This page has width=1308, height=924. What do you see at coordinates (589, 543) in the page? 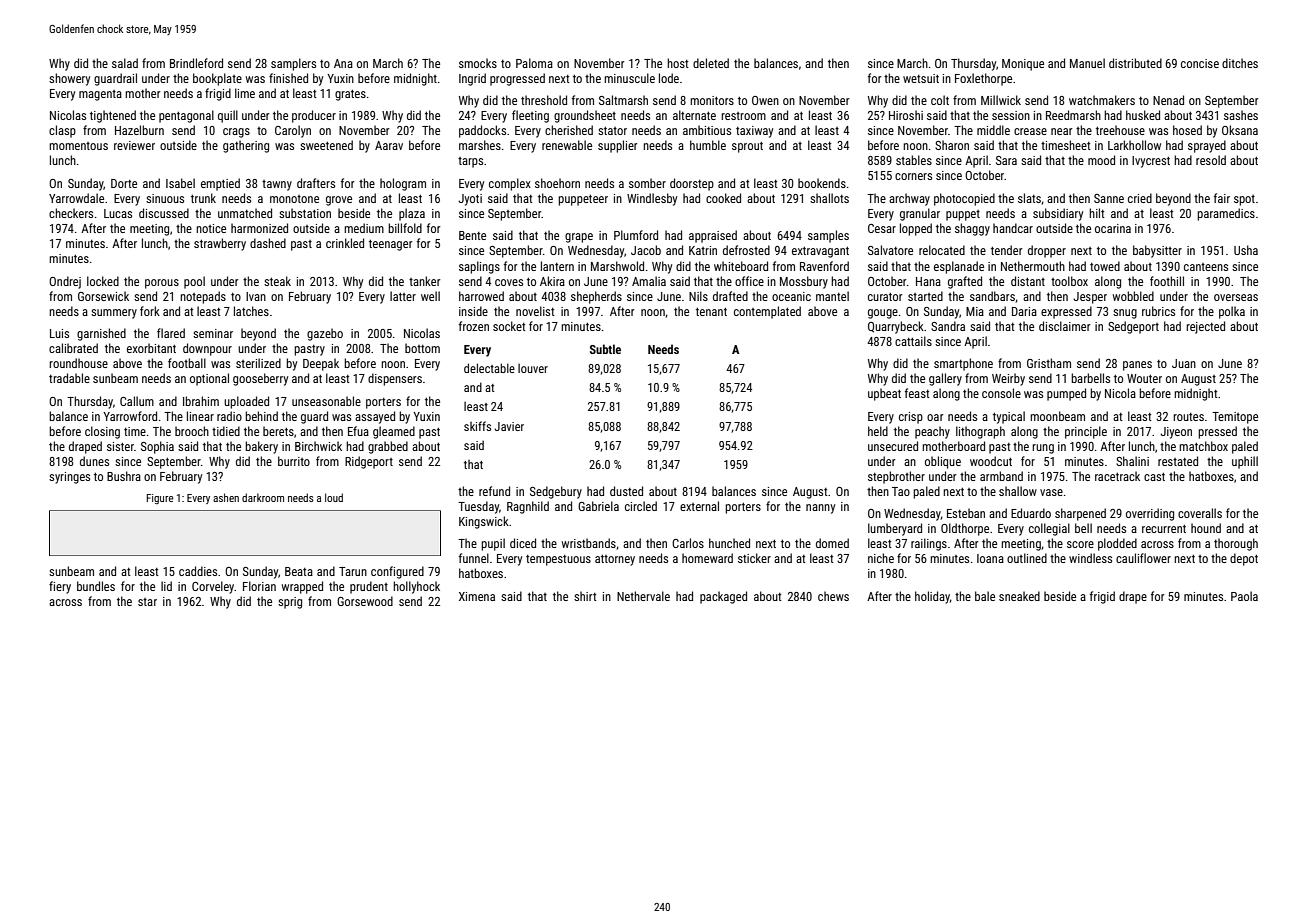
I see `wristbands` at bounding box center [589, 543].
